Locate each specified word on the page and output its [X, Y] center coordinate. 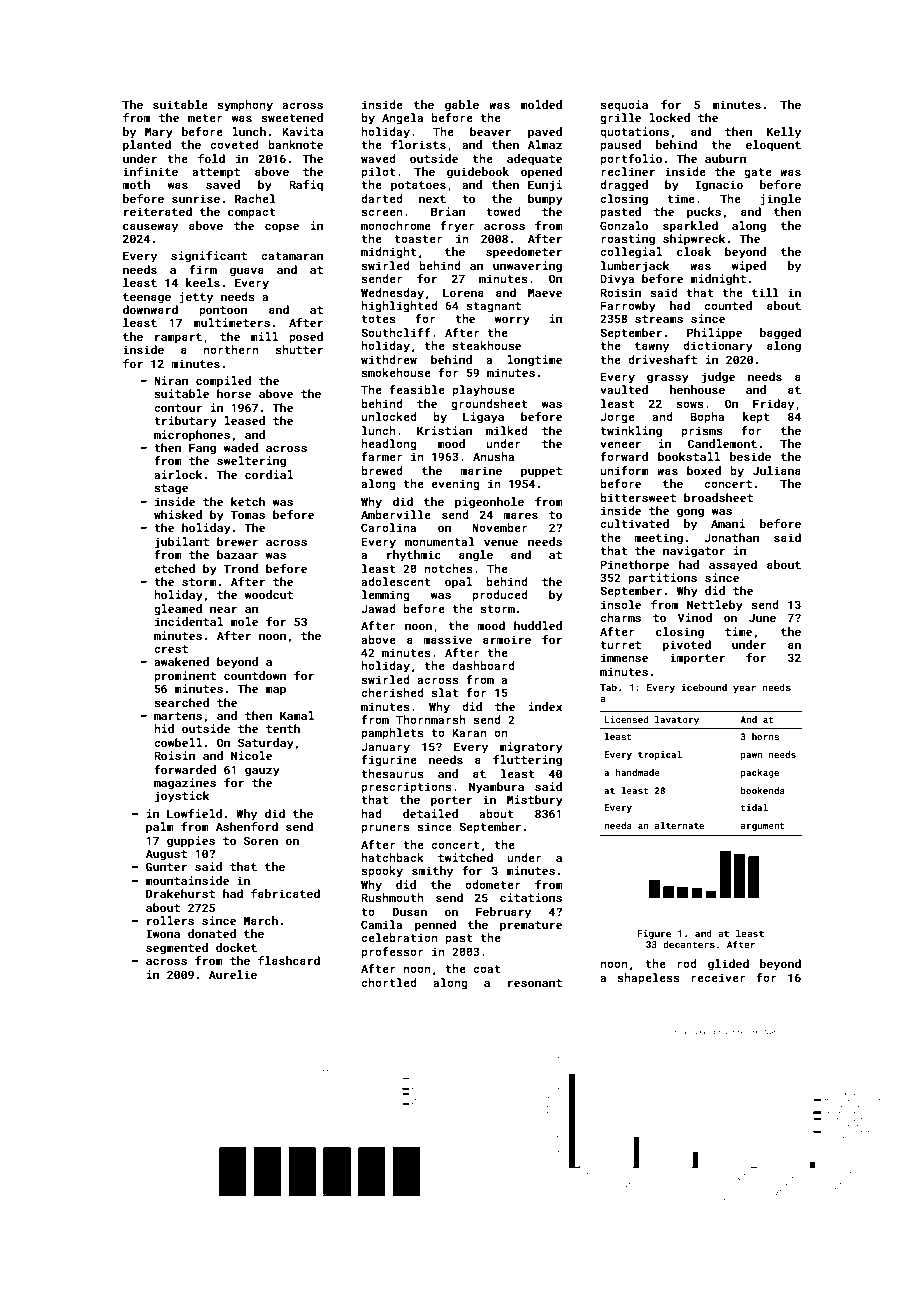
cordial [269, 474]
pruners [385, 829]
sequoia [624, 106]
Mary [159, 133]
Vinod [695, 617]
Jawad [378, 608]
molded [541, 104]
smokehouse [396, 372]
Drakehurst [180, 893]
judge [718, 378]
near [223, 610]
